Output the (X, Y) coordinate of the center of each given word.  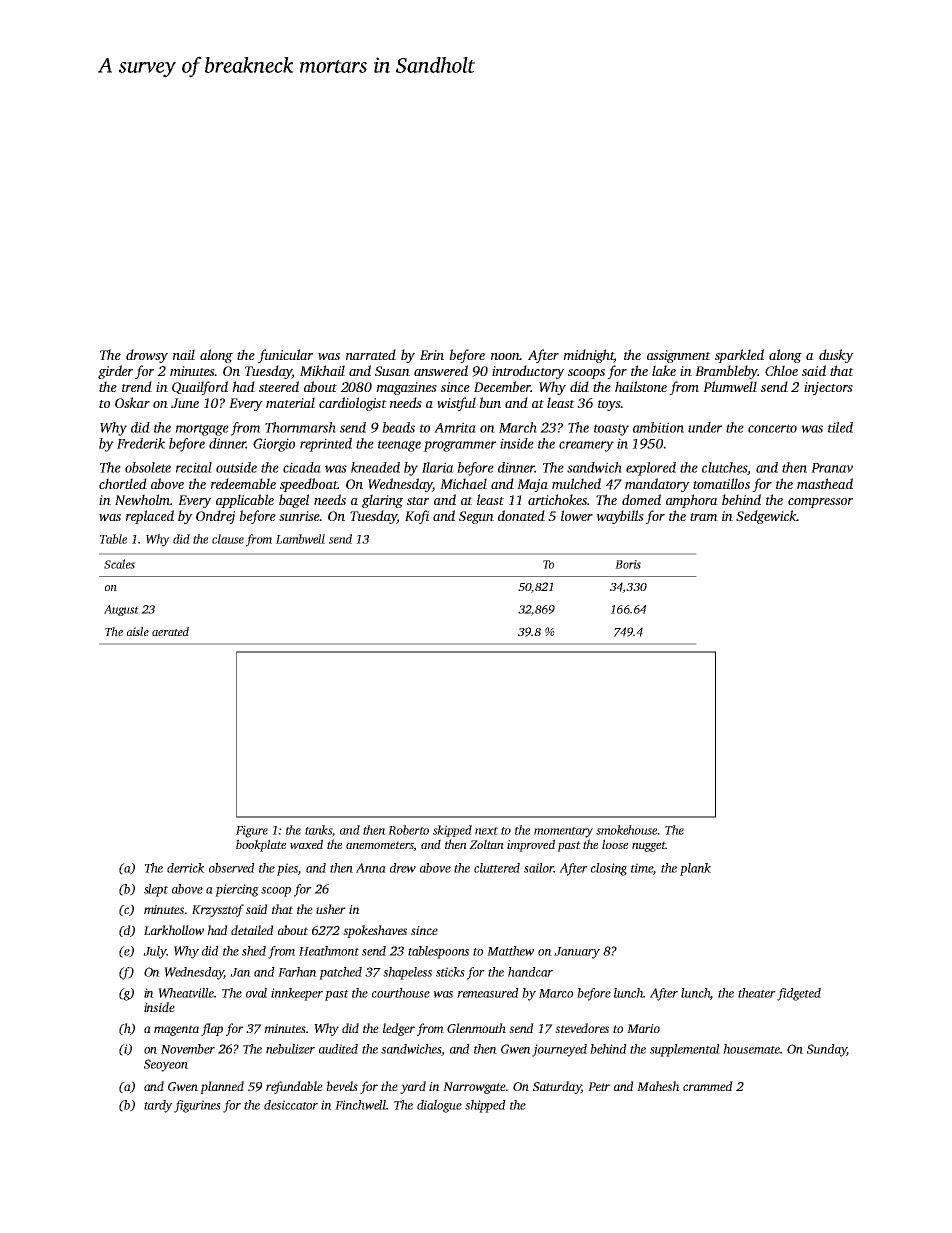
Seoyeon (166, 1065)
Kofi (417, 517)
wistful (456, 404)
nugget (649, 846)
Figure (252, 831)
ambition (658, 427)
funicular (285, 356)
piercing (237, 890)
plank (695, 869)
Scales (119, 564)
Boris (628, 564)
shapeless (407, 973)
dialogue (439, 1106)
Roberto (408, 830)
